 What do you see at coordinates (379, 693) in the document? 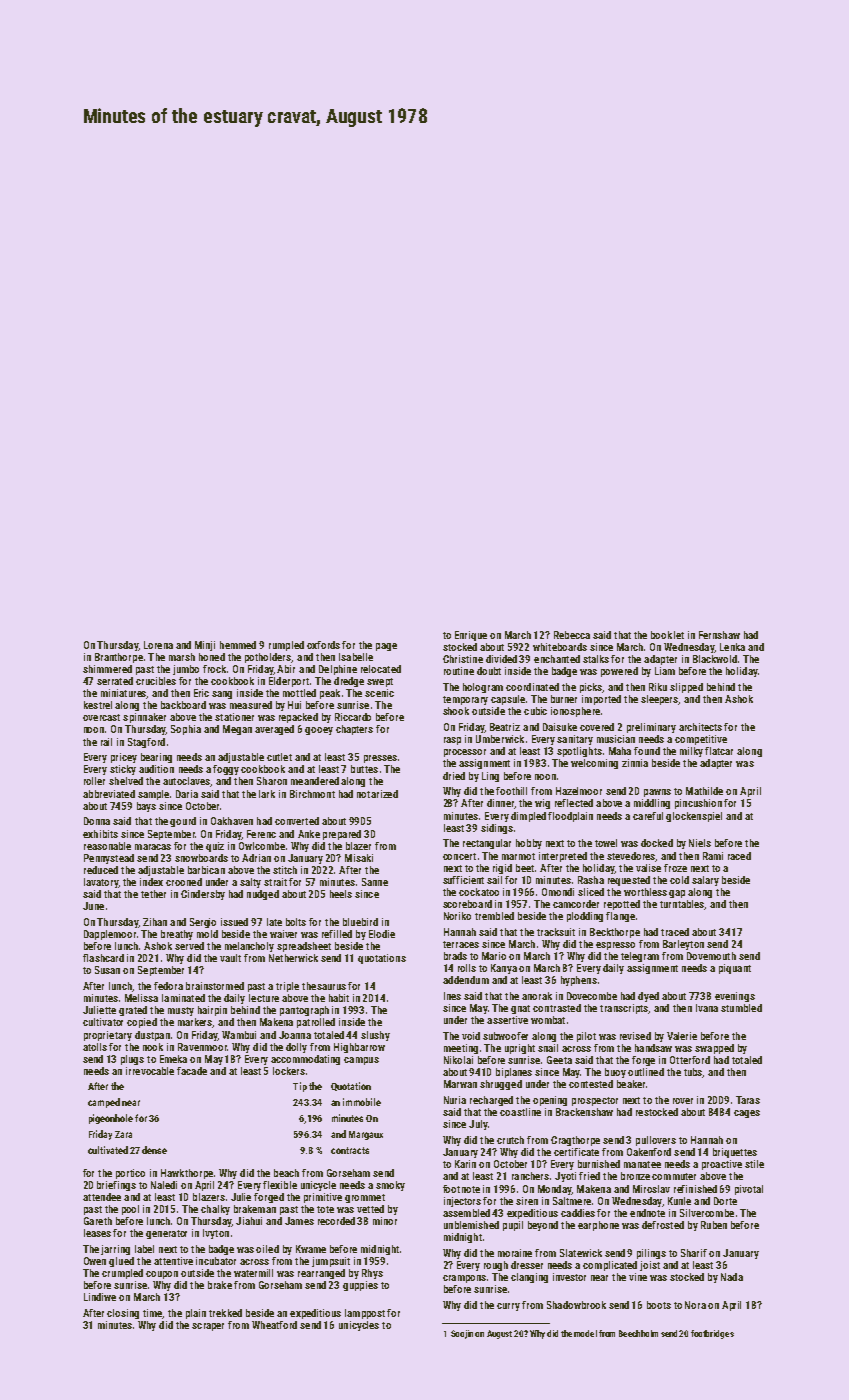
I see `scenic` at bounding box center [379, 693].
